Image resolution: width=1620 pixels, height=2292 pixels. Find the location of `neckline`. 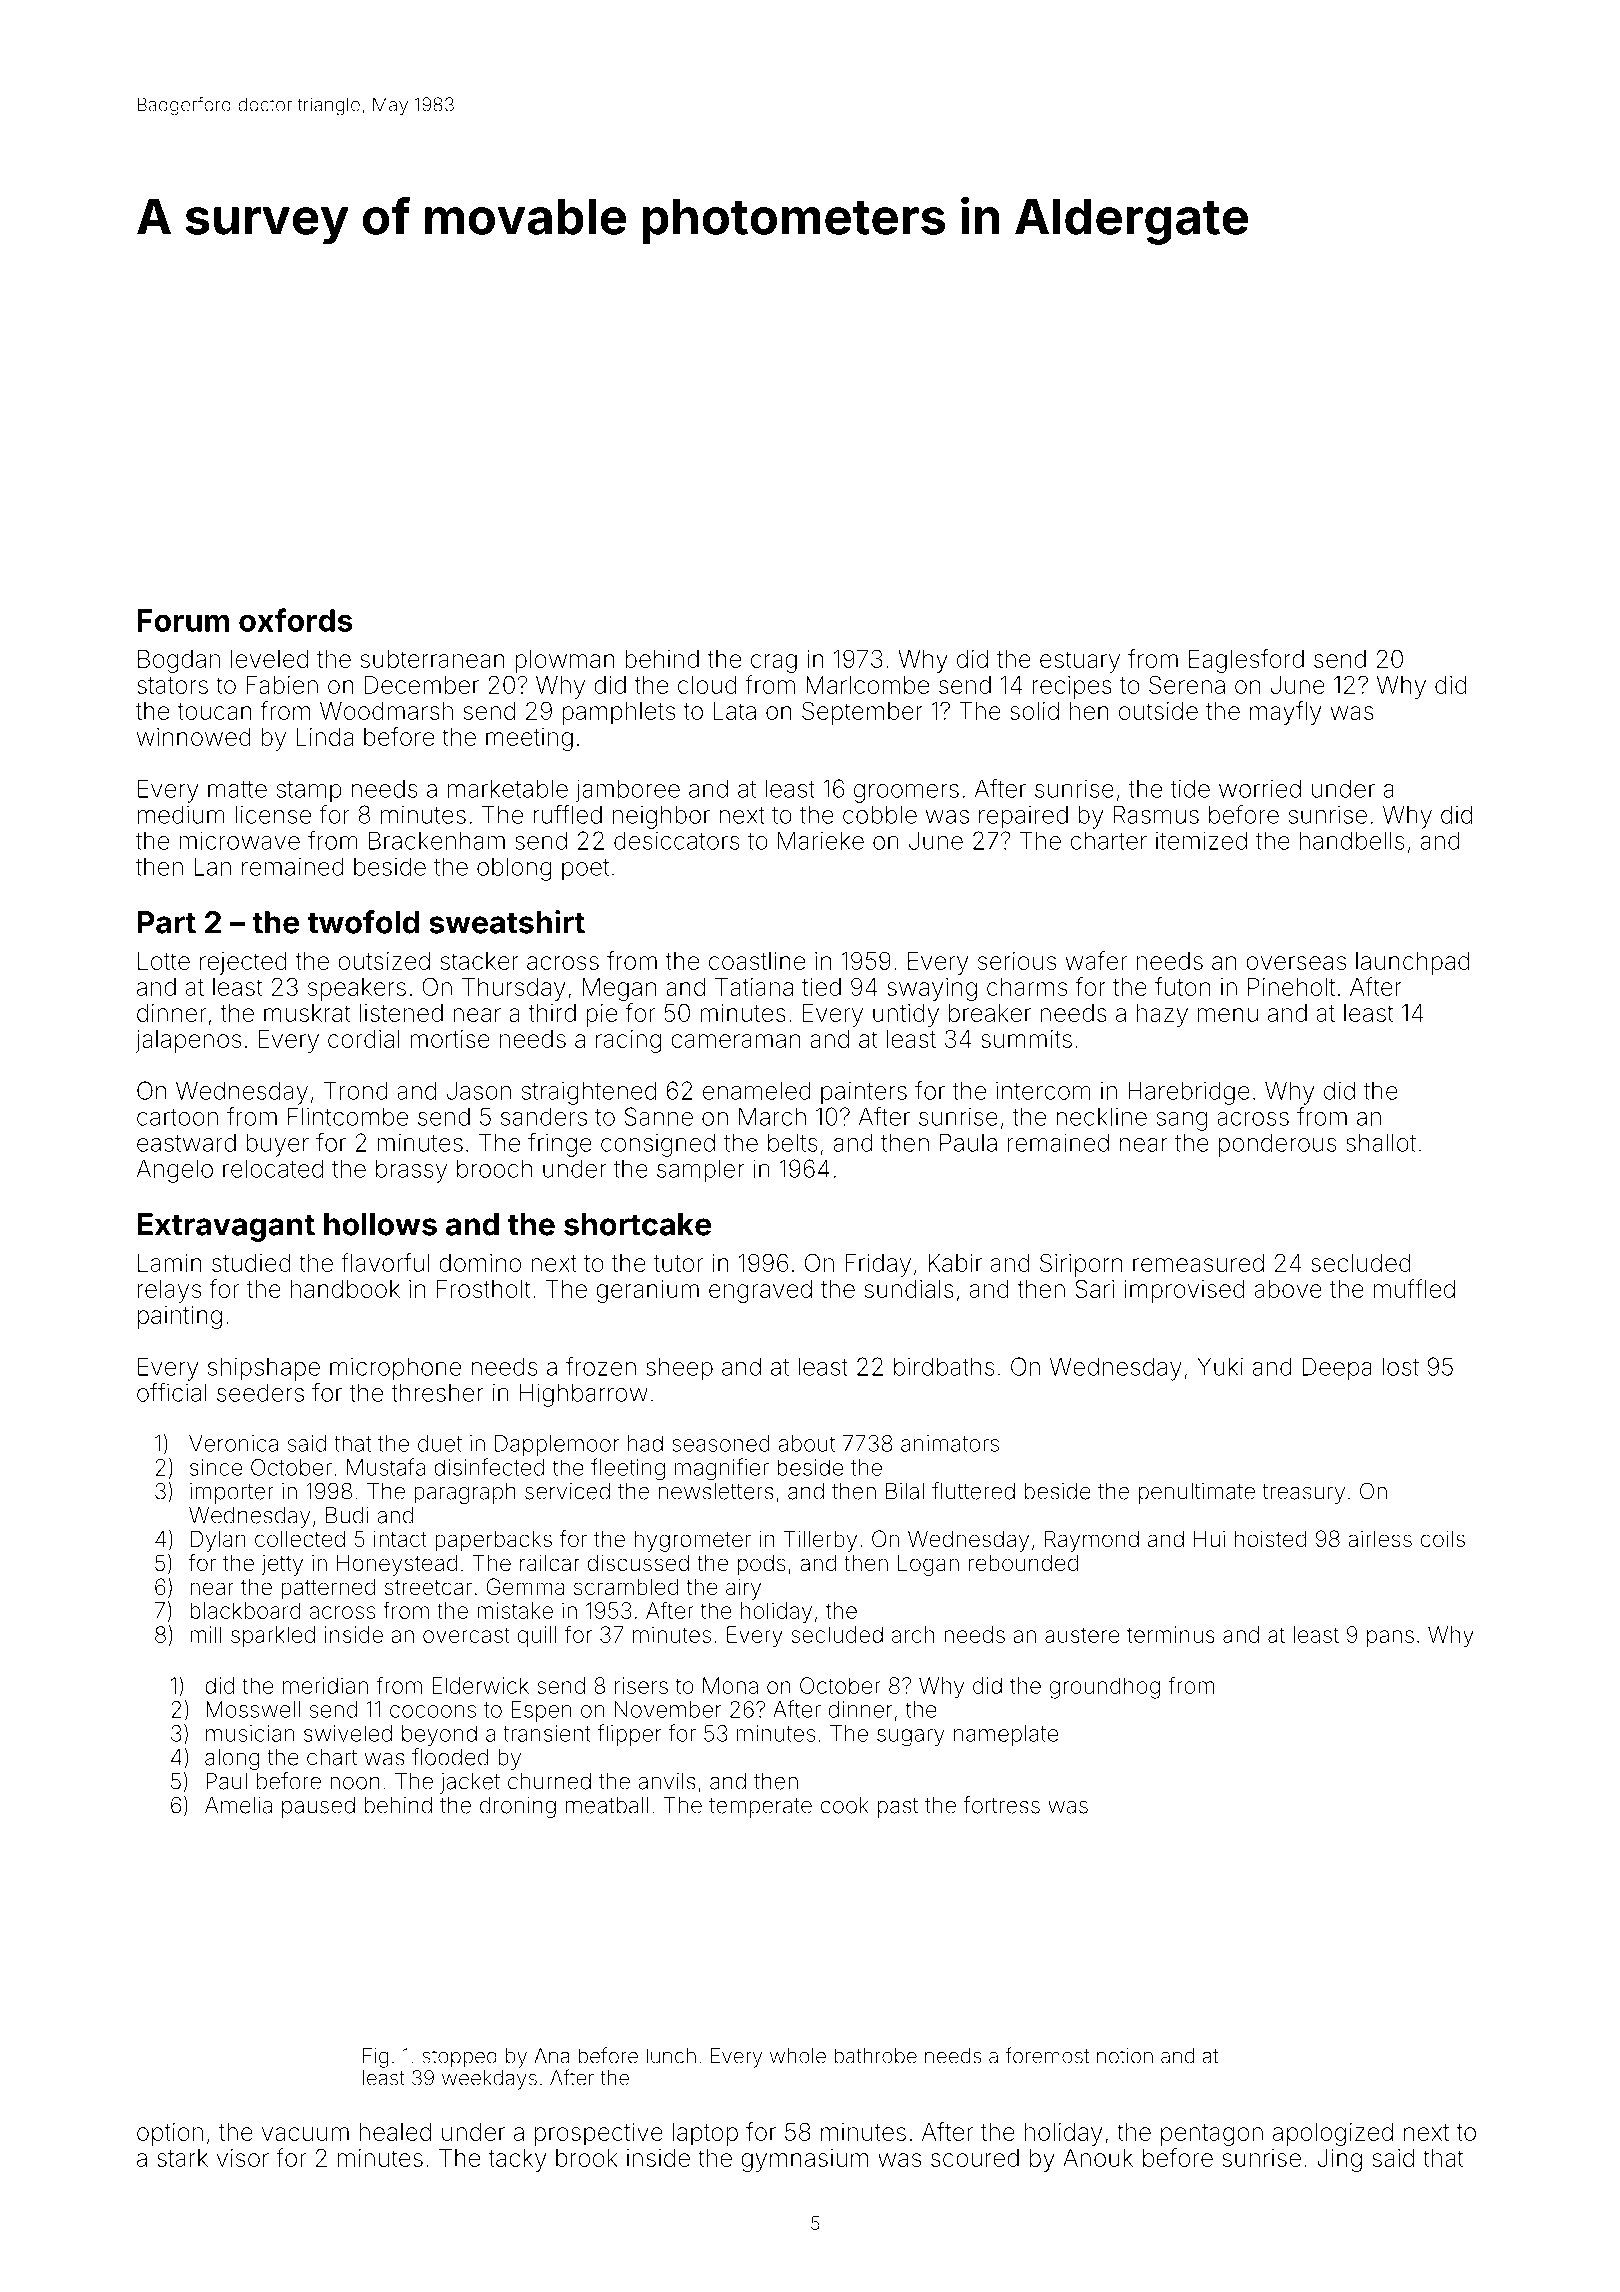

neckline is located at coordinates (1101, 1116).
